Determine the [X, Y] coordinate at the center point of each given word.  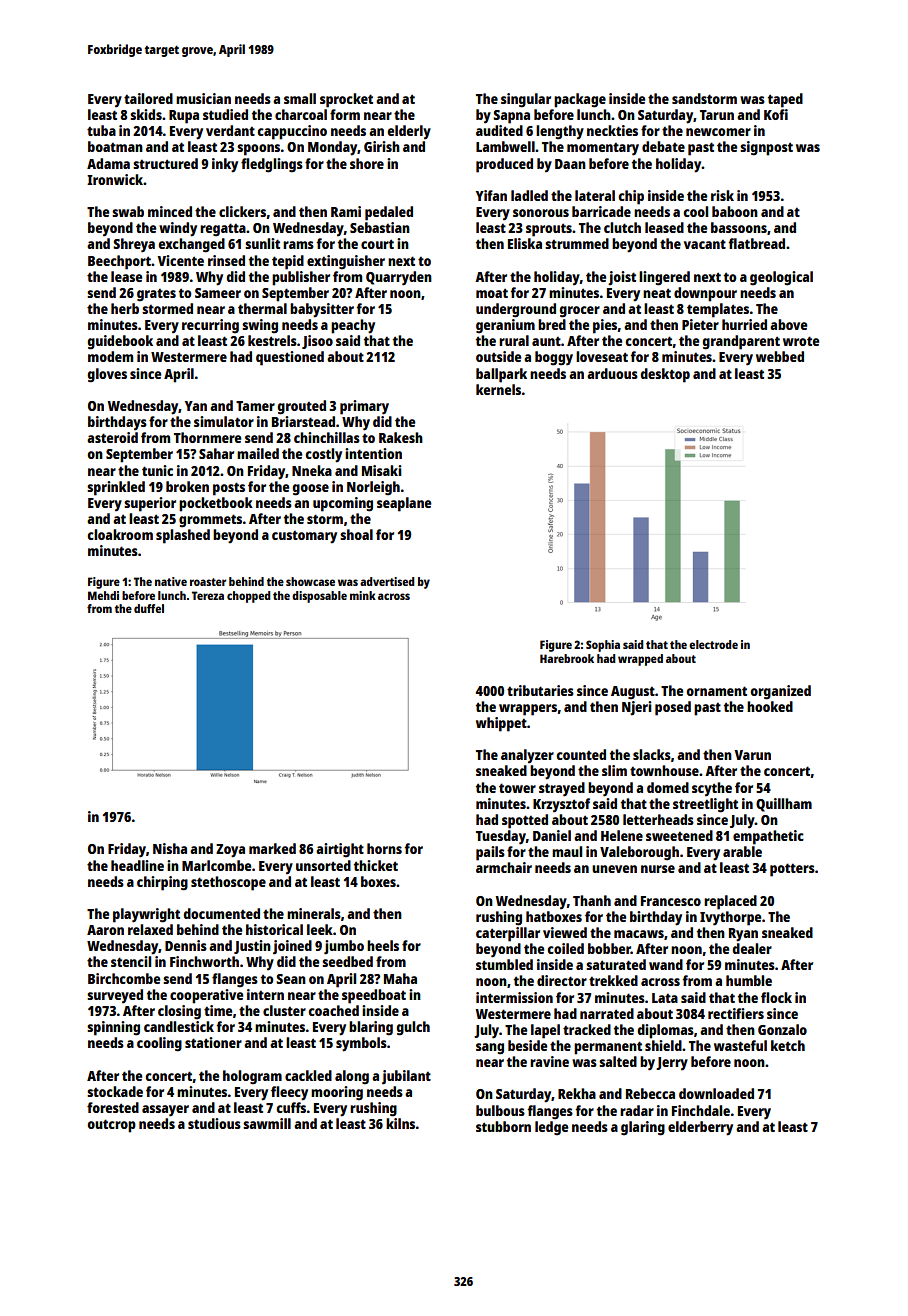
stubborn [503, 1126]
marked [272, 848]
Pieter [700, 324]
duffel [149, 608]
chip [631, 197]
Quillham [784, 805]
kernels [498, 389]
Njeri [637, 708]
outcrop [111, 1126]
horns [384, 848]
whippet [501, 724]
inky [225, 165]
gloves [107, 375]
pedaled [389, 213]
